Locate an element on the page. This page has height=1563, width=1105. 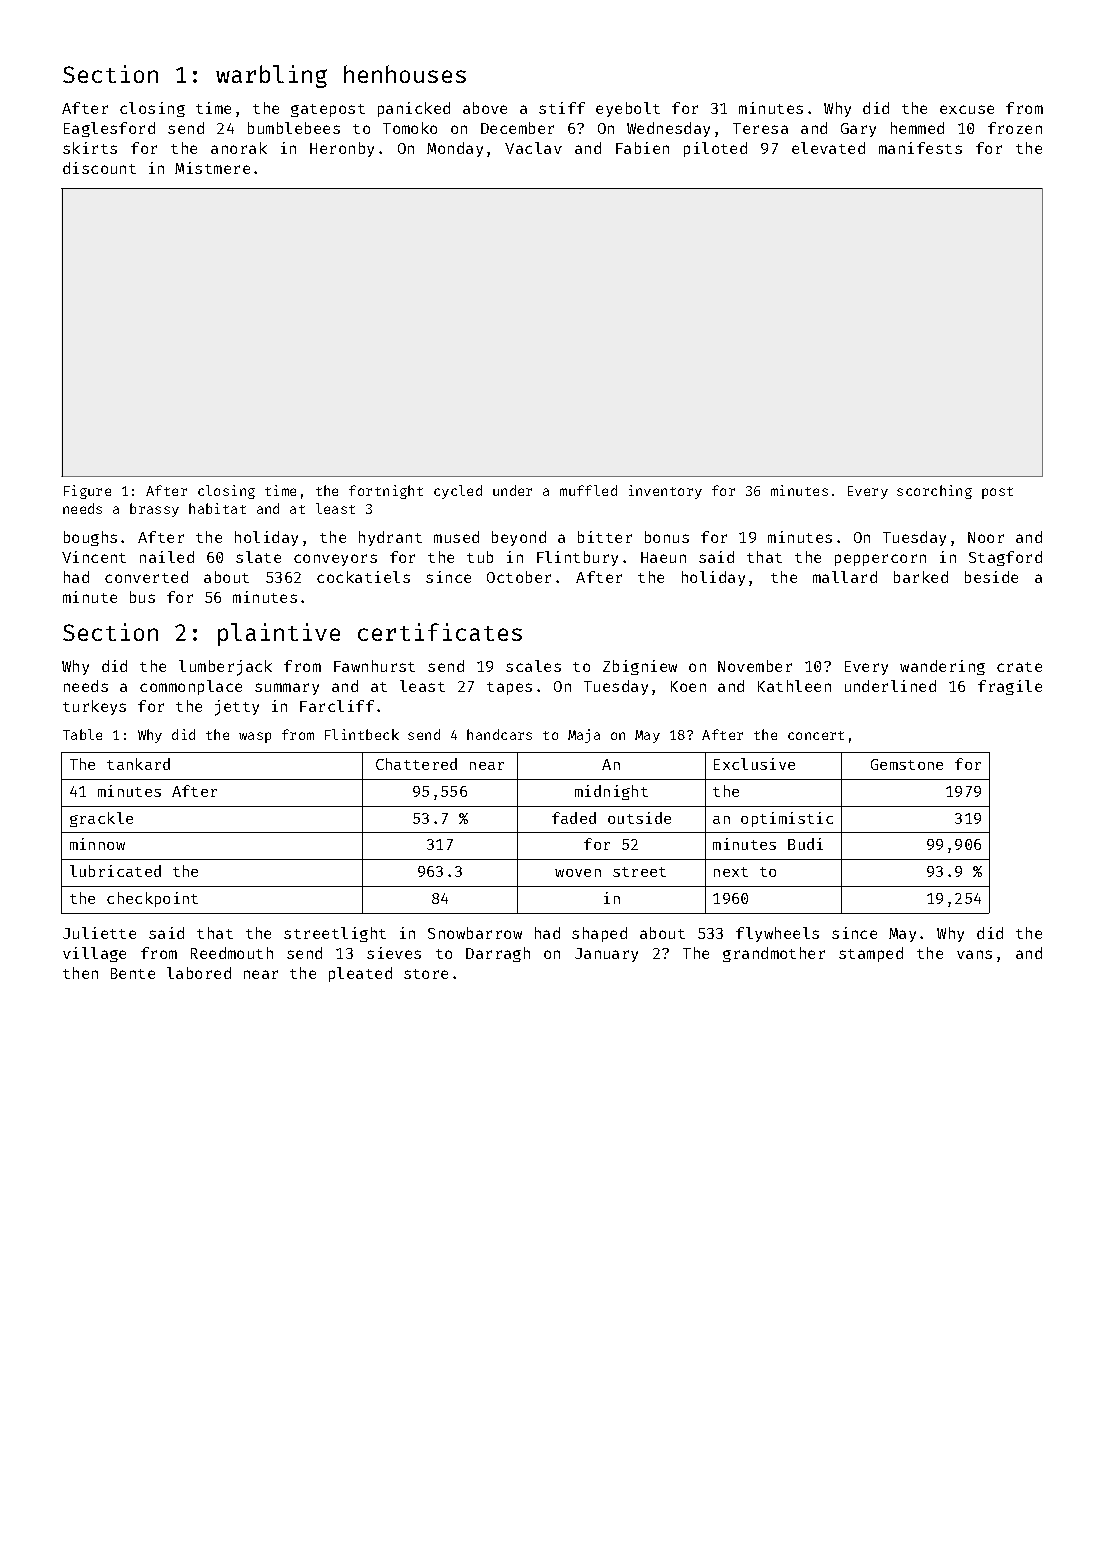
plaintive is located at coordinates (279, 634).
